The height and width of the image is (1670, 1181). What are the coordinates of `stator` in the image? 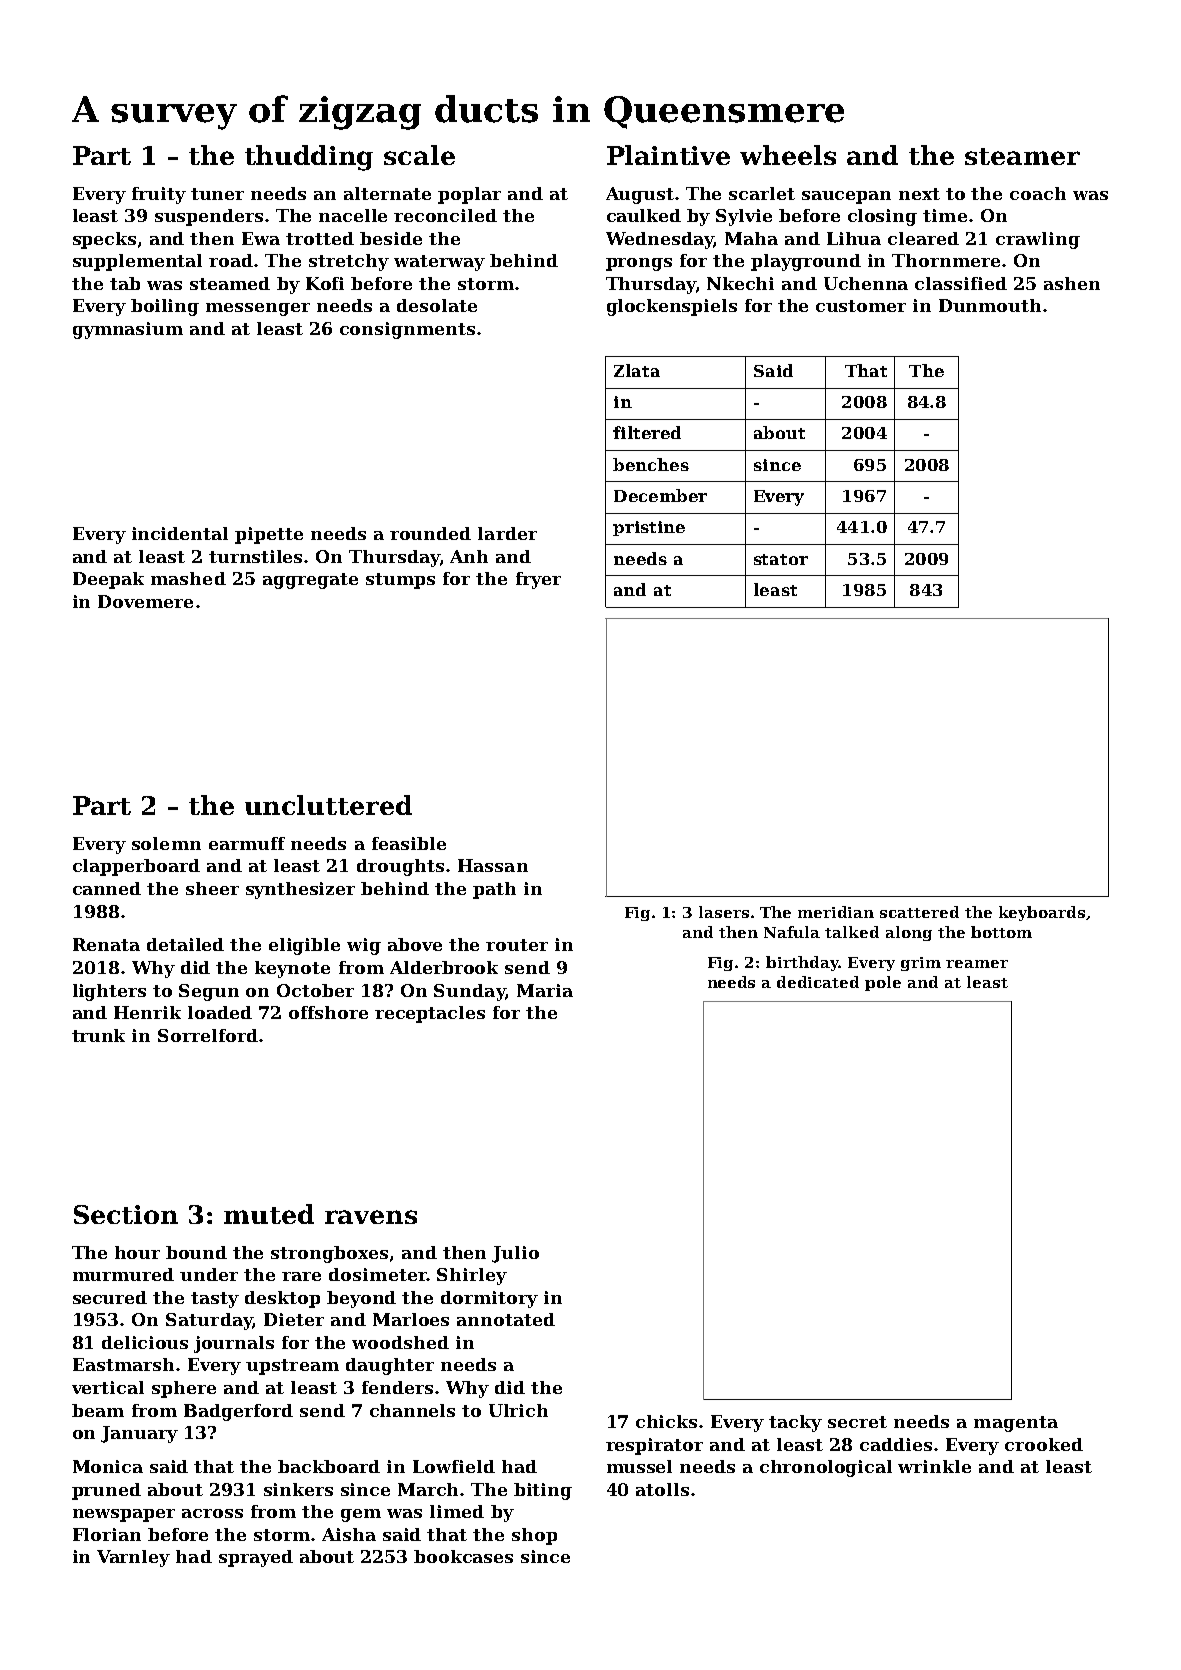 It's located at (781, 559).
